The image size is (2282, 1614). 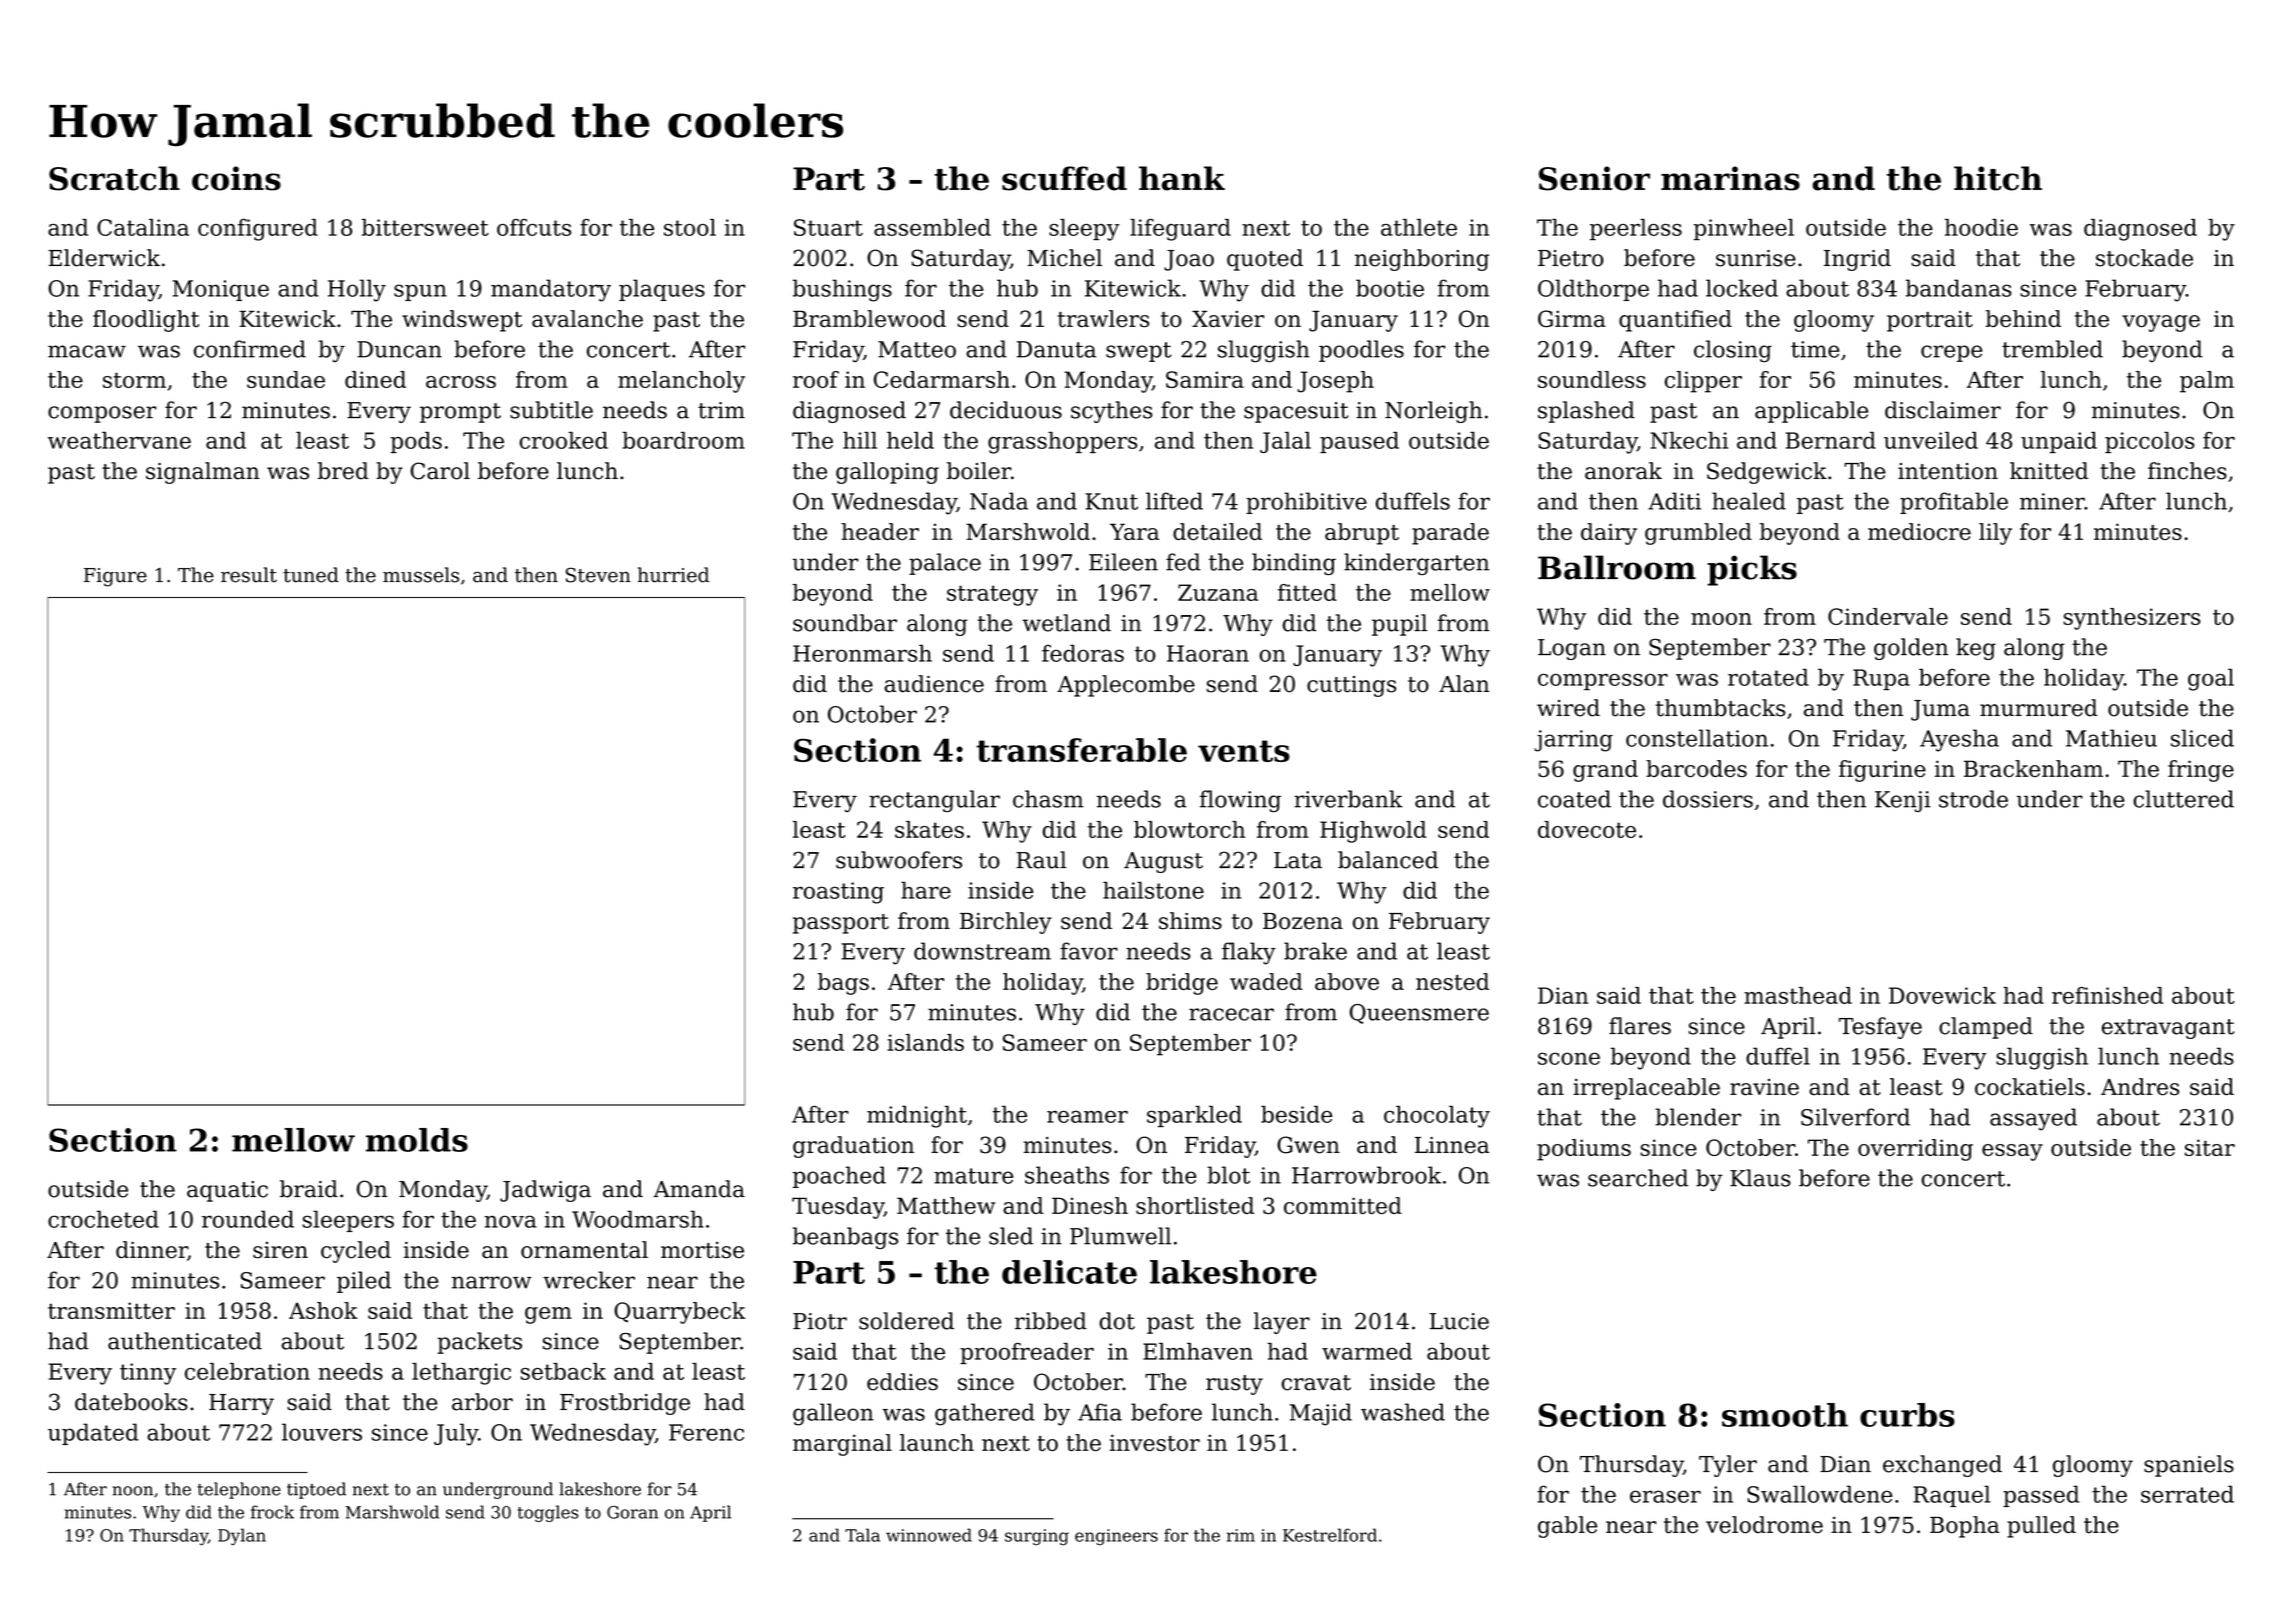 I want to click on hank, so click(x=1182, y=178).
